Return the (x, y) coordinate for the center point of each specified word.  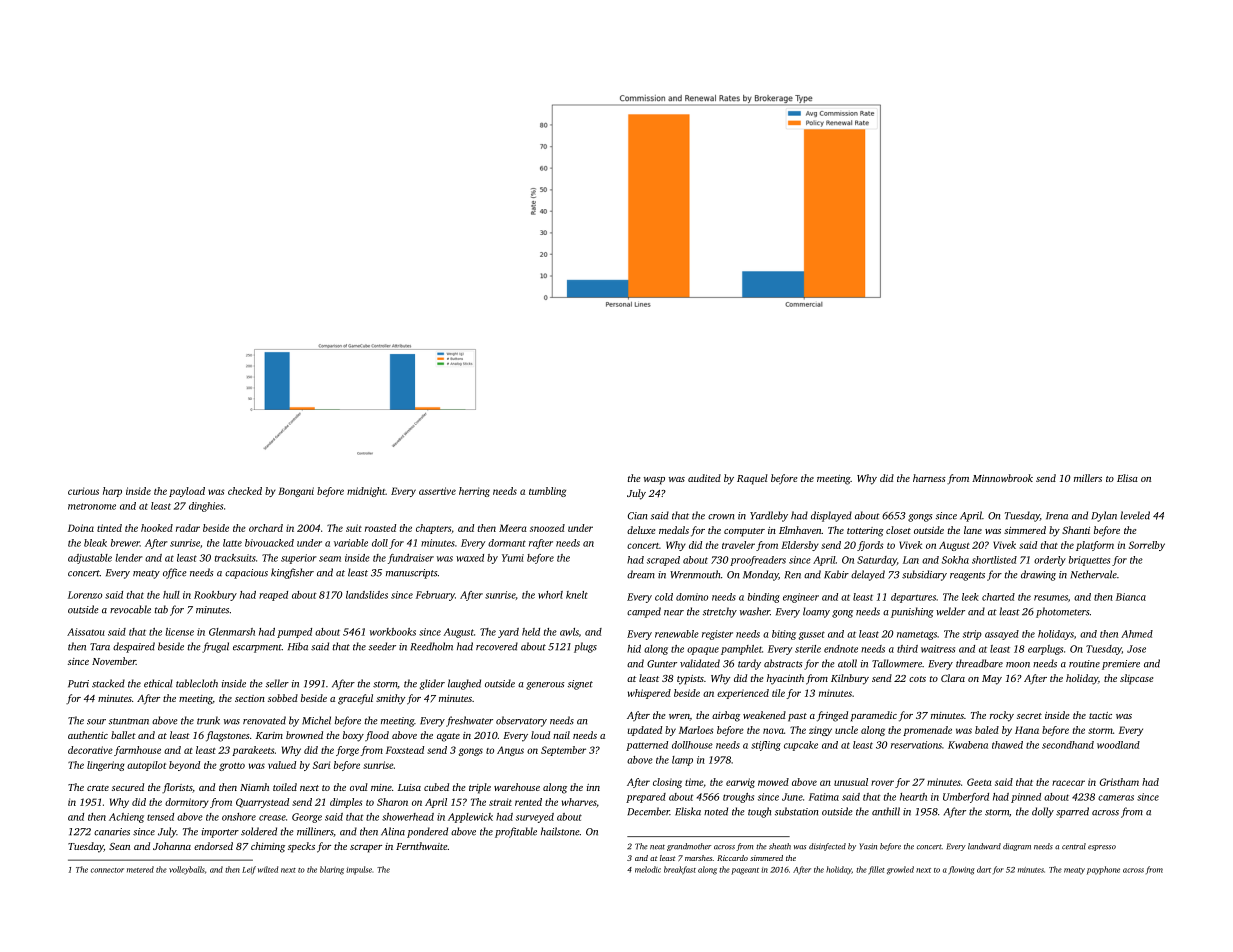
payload (187, 492)
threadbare (979, 663)
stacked (108, 683)
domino (692, 597)
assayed (1002, 635)
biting (784, 635)
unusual (851, 782)
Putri (78, 684)
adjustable (90, 559)
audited (704, 478)
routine (1084, 664)
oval (359, 787)
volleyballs (187, 870)
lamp (682, 761)
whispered (649, 694)
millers (1088, 478)
